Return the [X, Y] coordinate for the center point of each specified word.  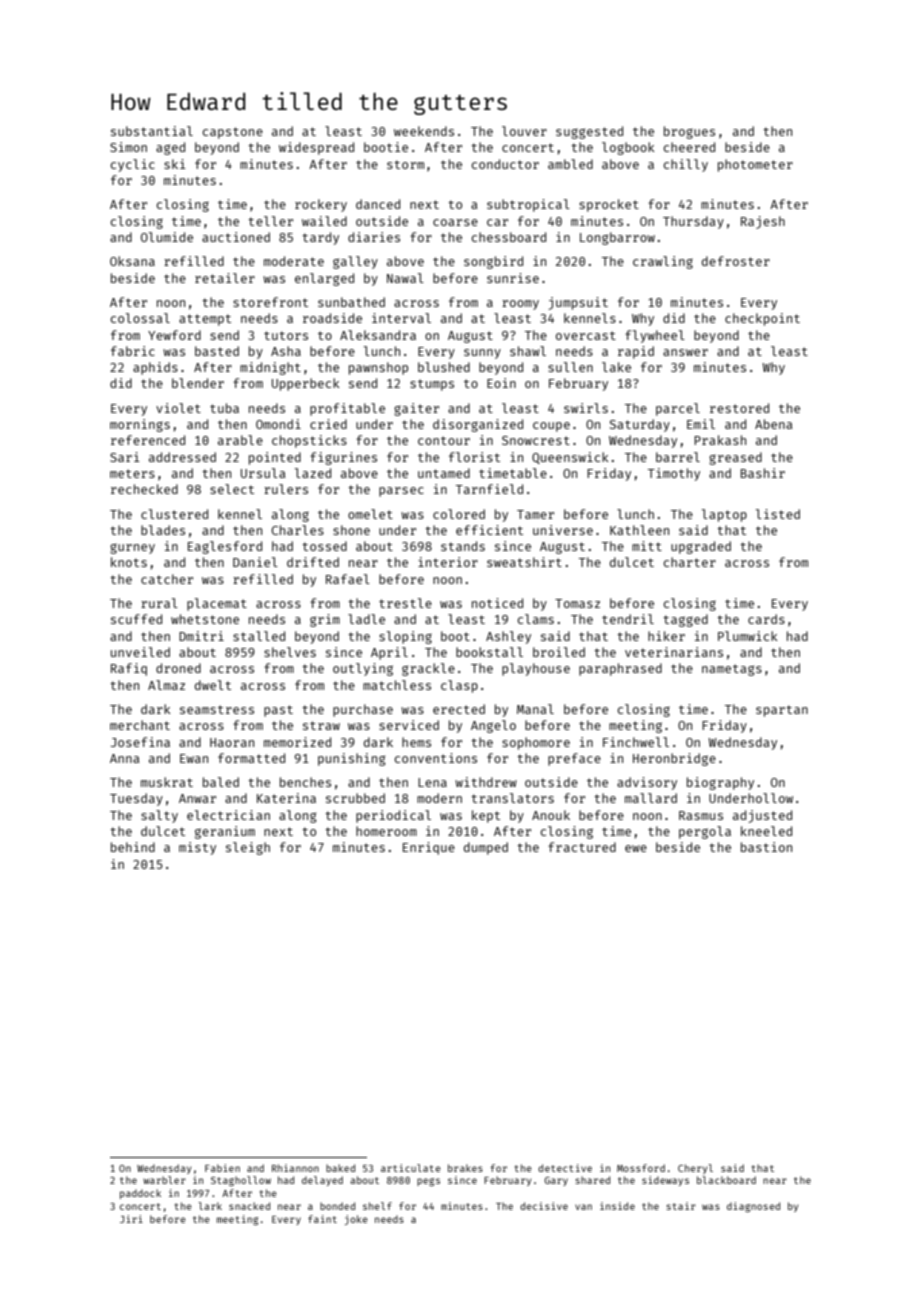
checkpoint [762, 319]
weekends [424, 131]
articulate [411, 1168]
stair [681, 1206]
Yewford [174, 335]
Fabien [222, 1168]
